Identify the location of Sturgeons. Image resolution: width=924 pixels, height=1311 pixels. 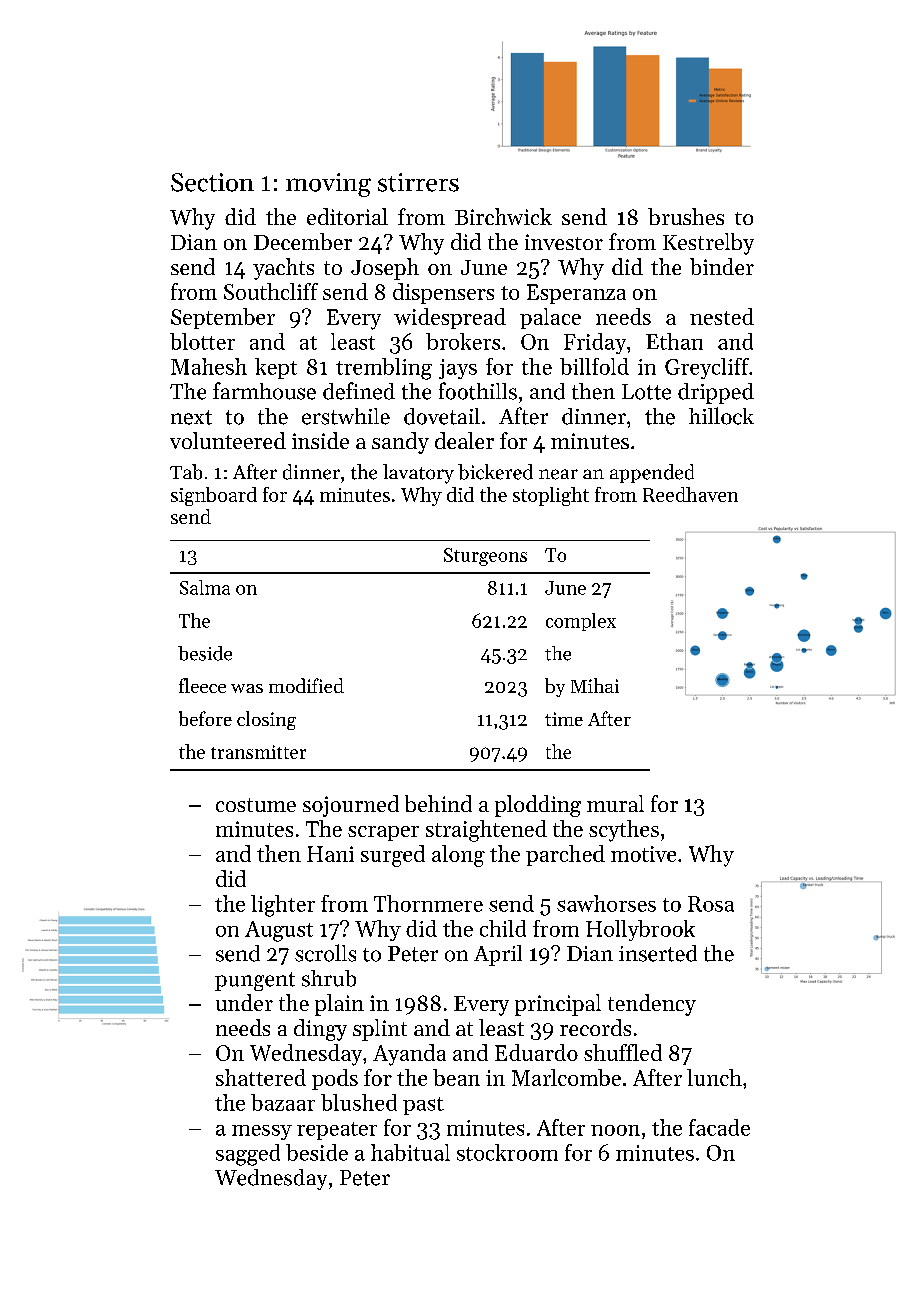
(485, 557).
